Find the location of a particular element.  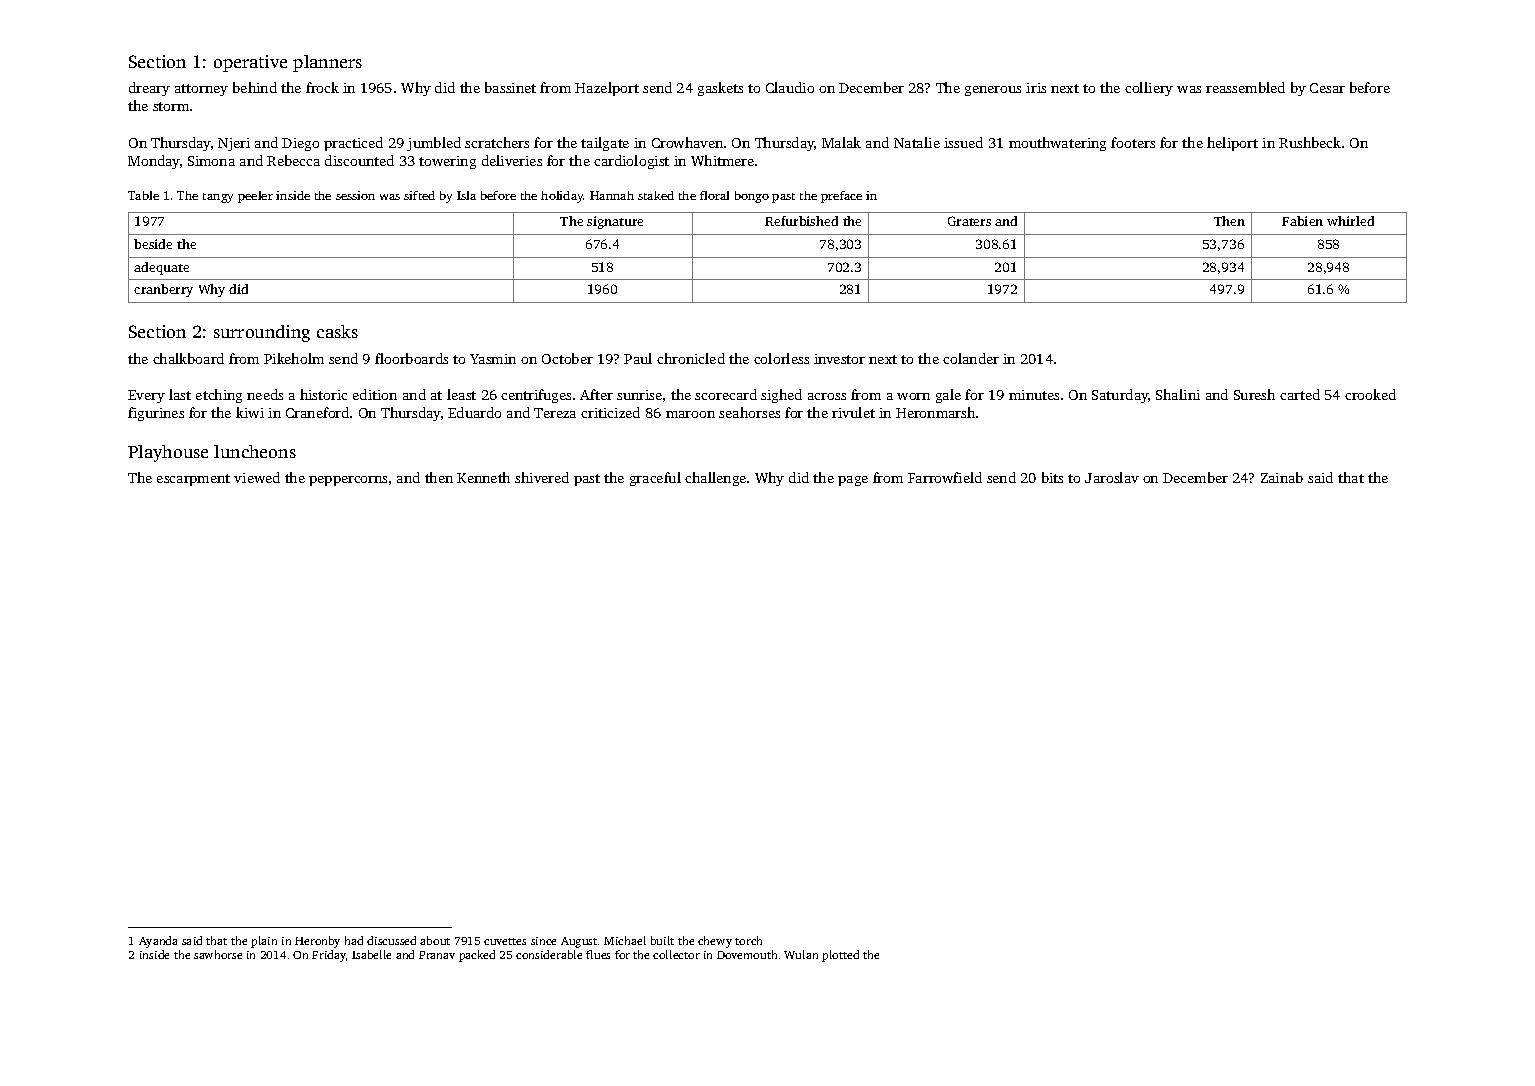

sawhorse is located at coordinates (218, 954).
